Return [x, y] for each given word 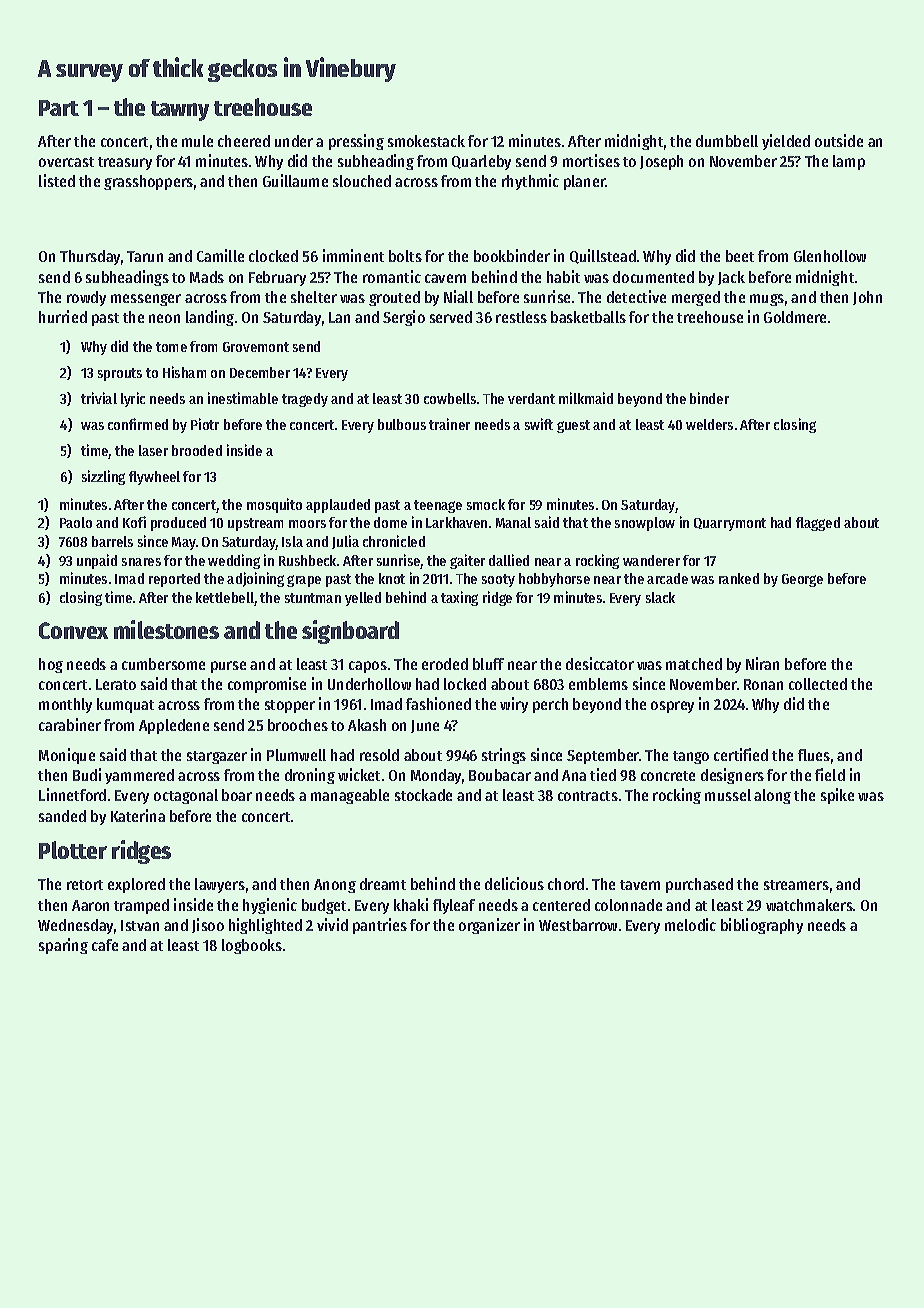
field [830, 774]
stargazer [217, 757]
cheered [244, 141]
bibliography [762, 926]
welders [709, 424]
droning [310, 776]
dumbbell [727, 141]
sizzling [103, 477]
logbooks [252, 946]
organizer [489, 926]
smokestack [426, 141]
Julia [345, 542]
